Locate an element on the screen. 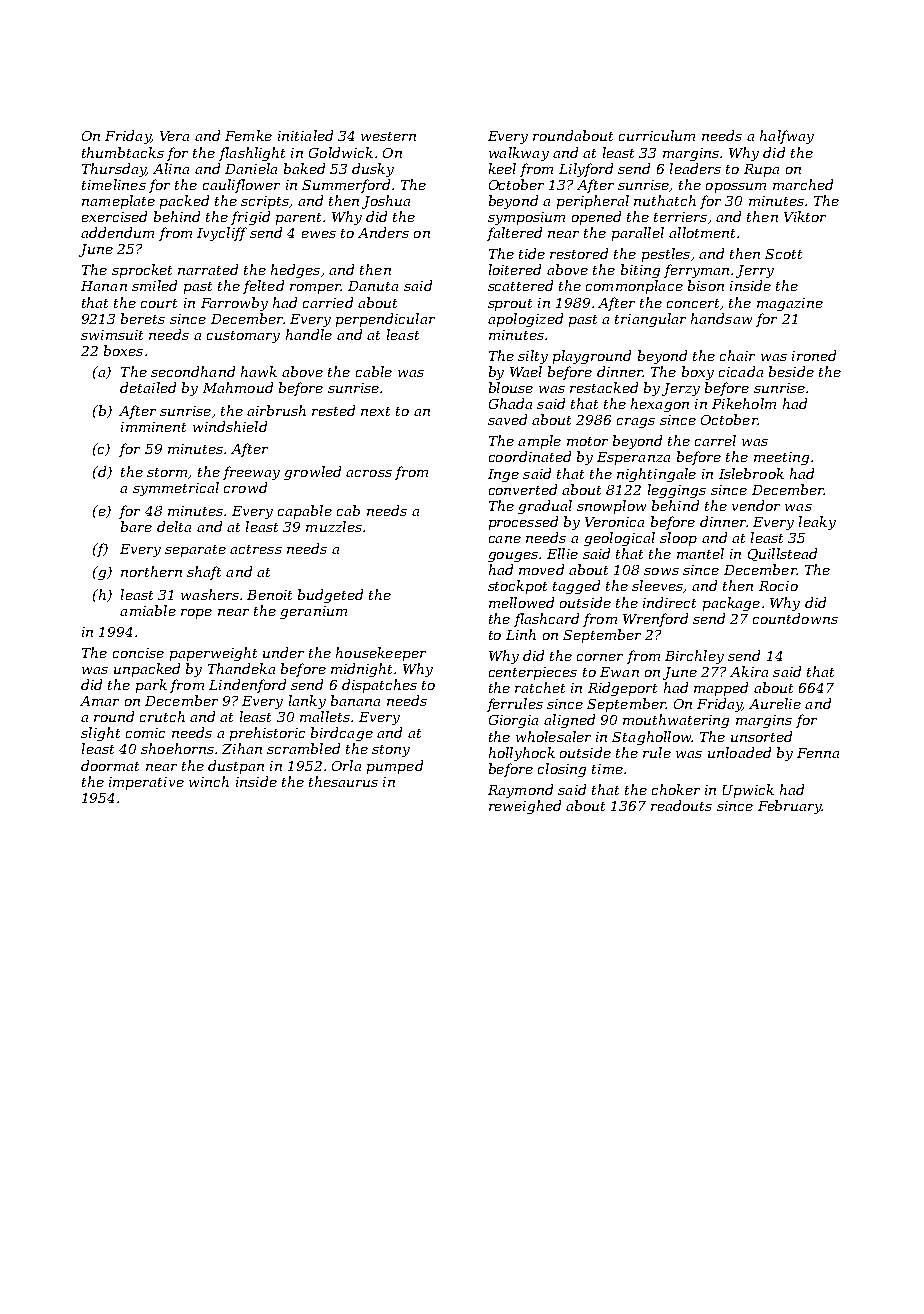 The image size is (924, 1314). terriers is located at coordinates (680, 217).
